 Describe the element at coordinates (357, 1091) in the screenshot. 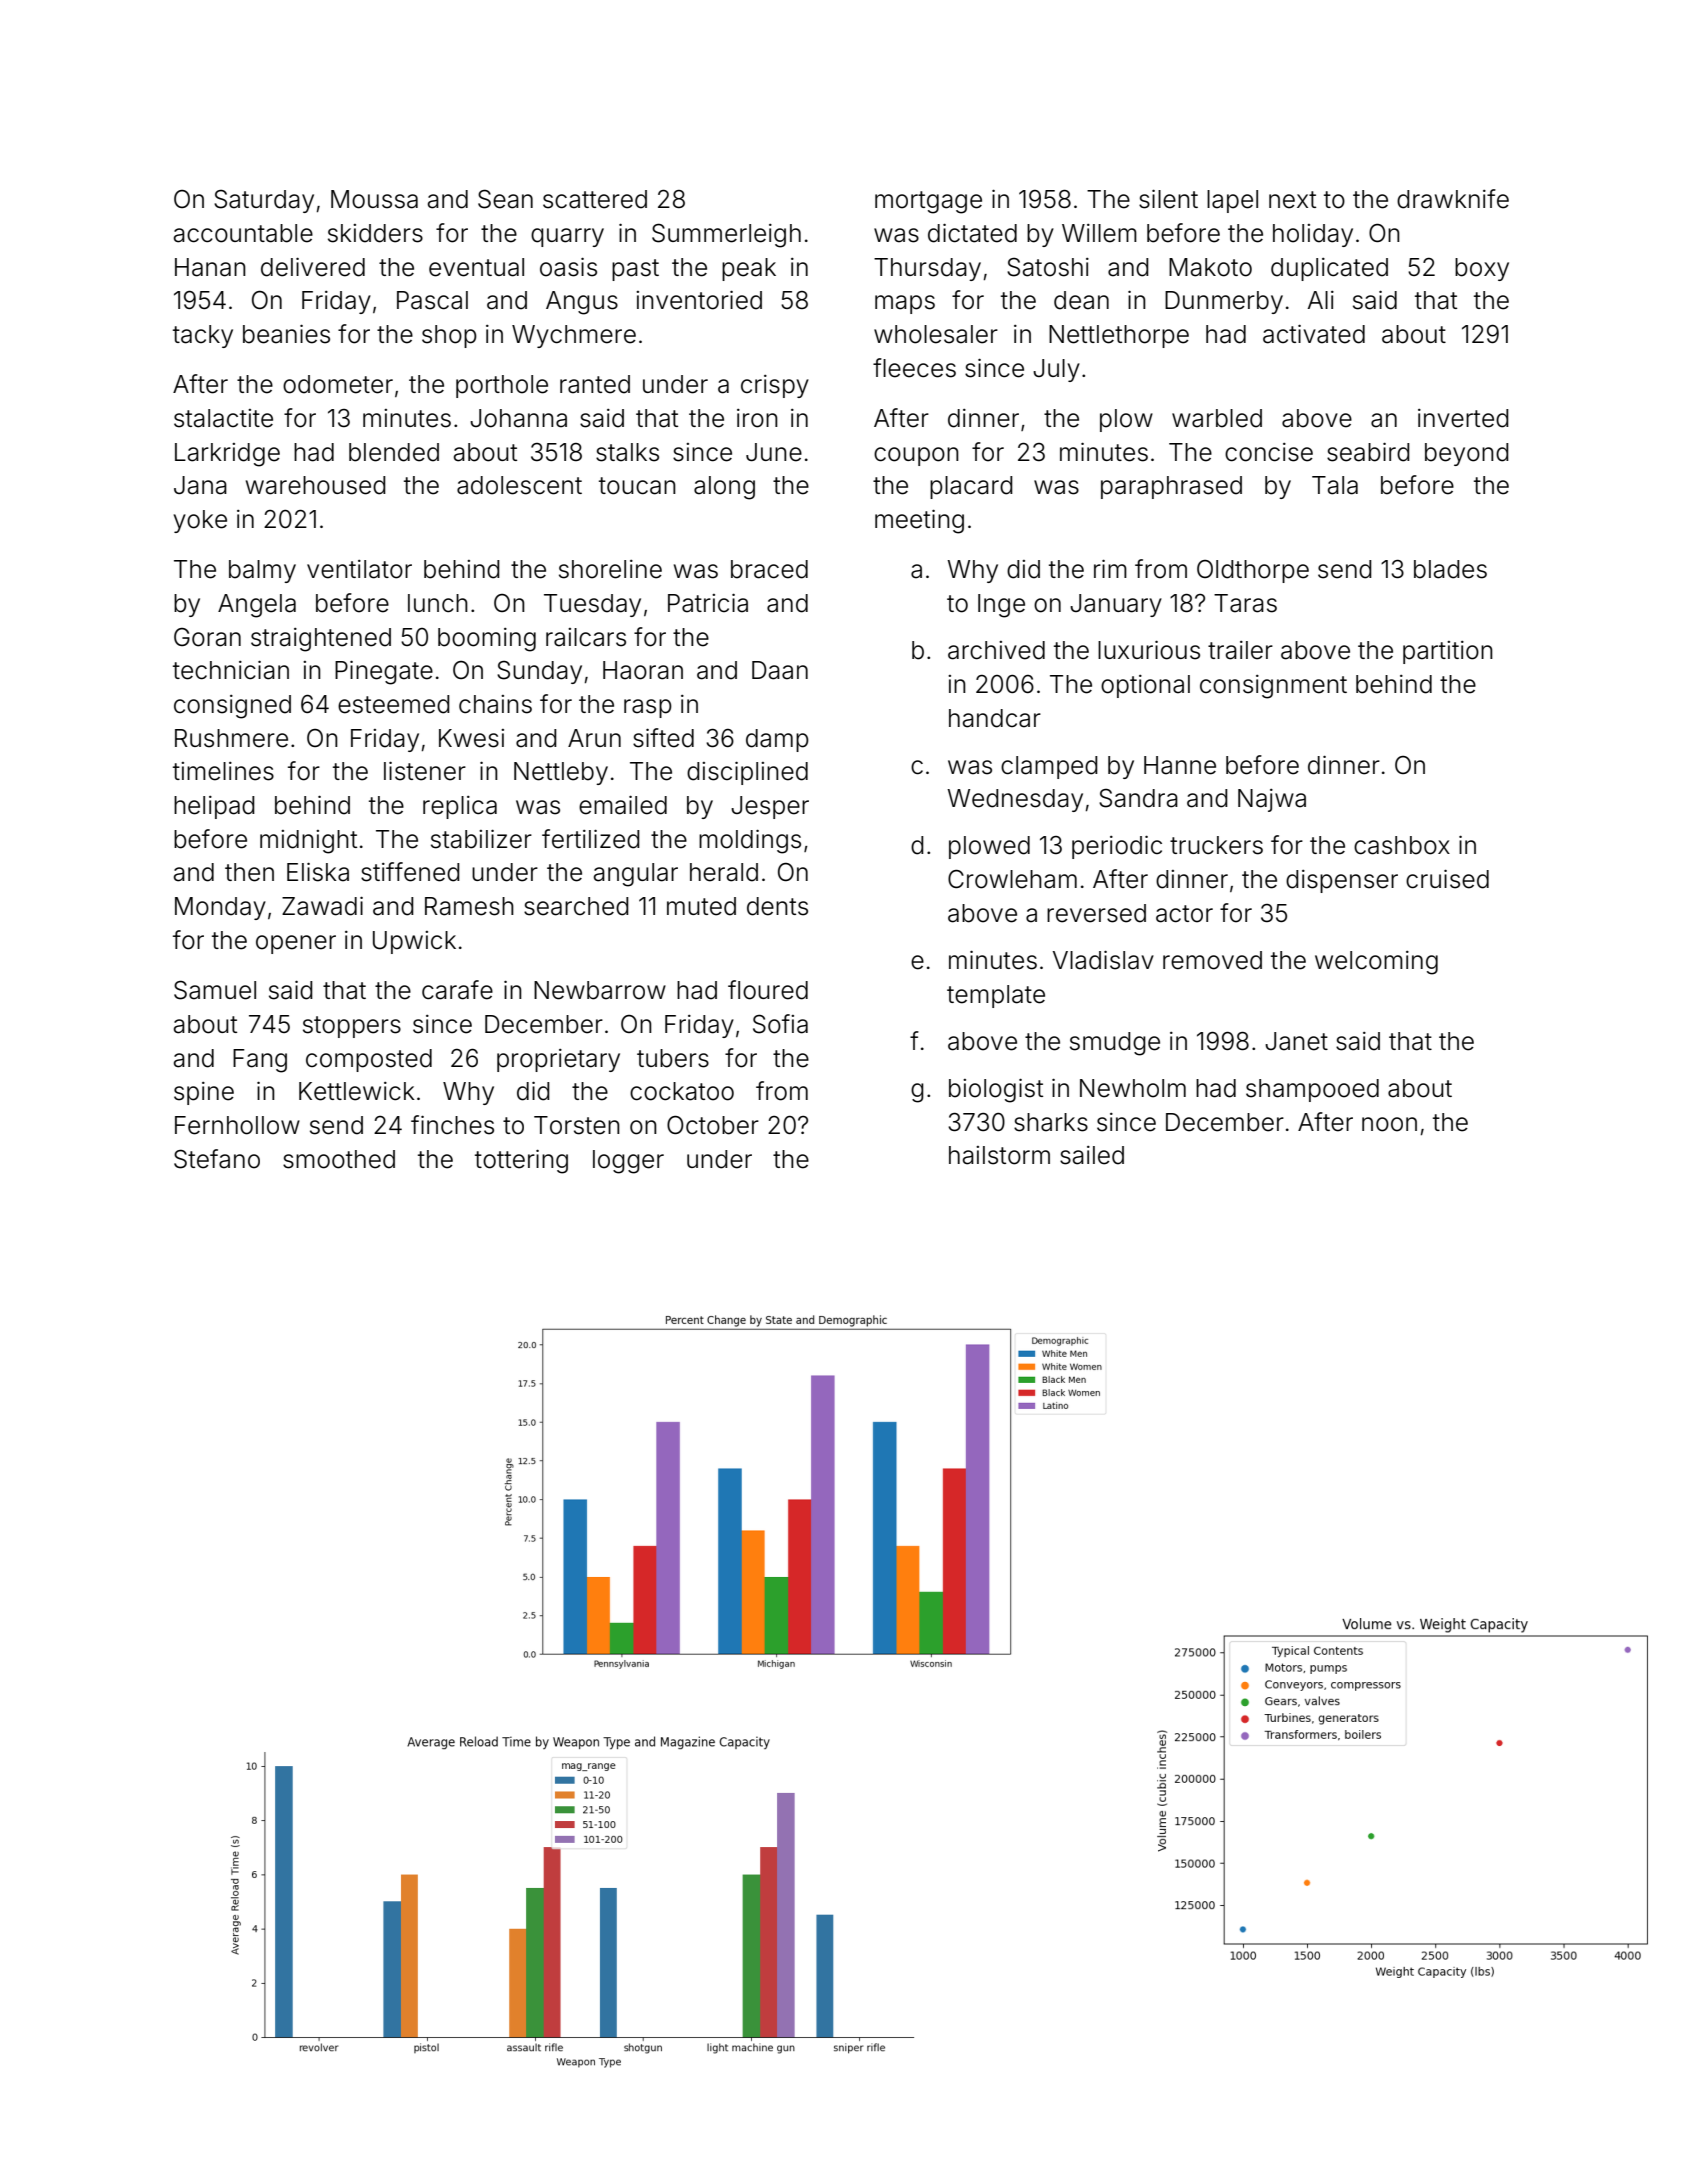

I see `Kettlewick` at that location.
